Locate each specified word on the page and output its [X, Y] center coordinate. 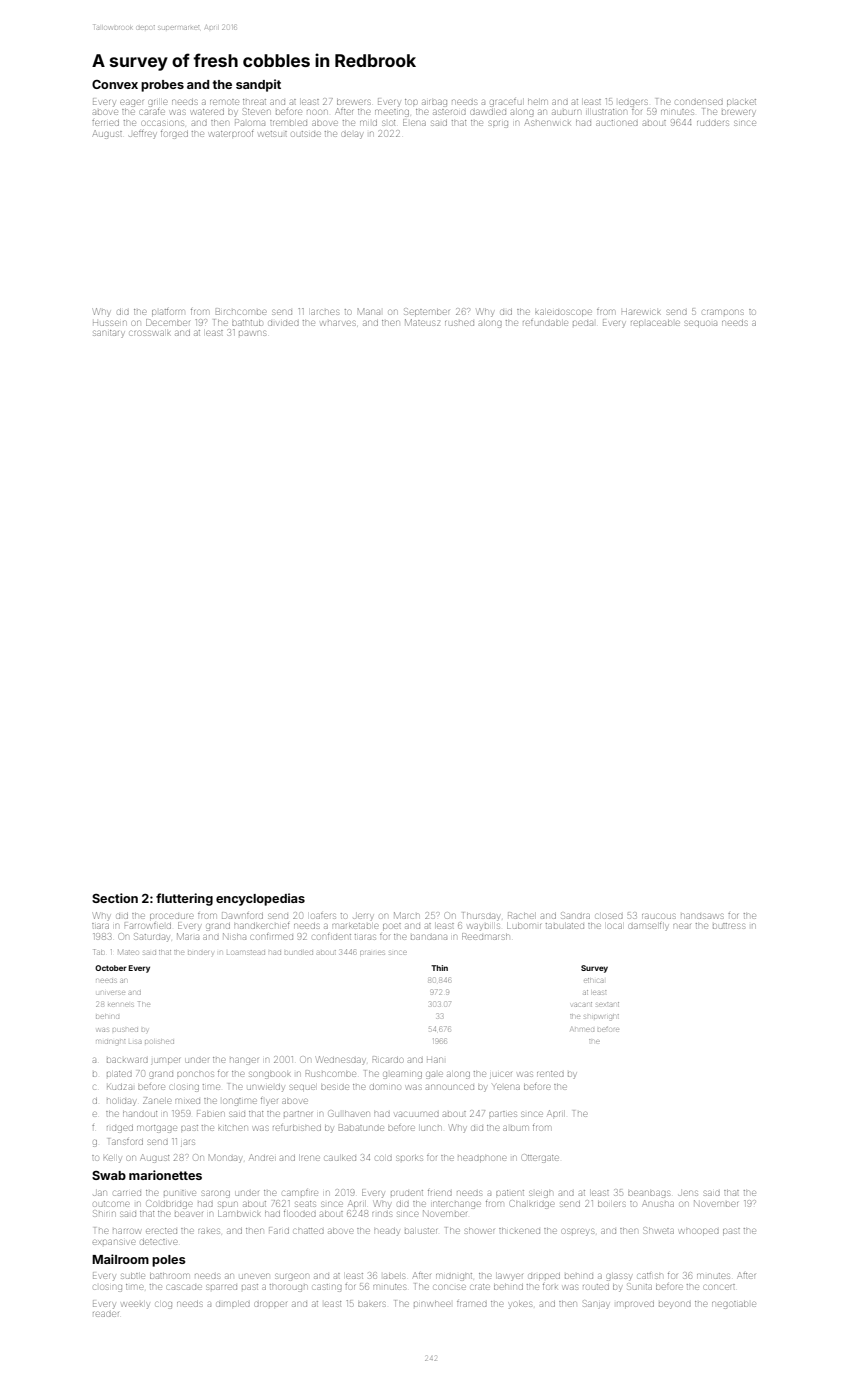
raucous [658, 916]
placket [741, 102]
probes [162, 86]
